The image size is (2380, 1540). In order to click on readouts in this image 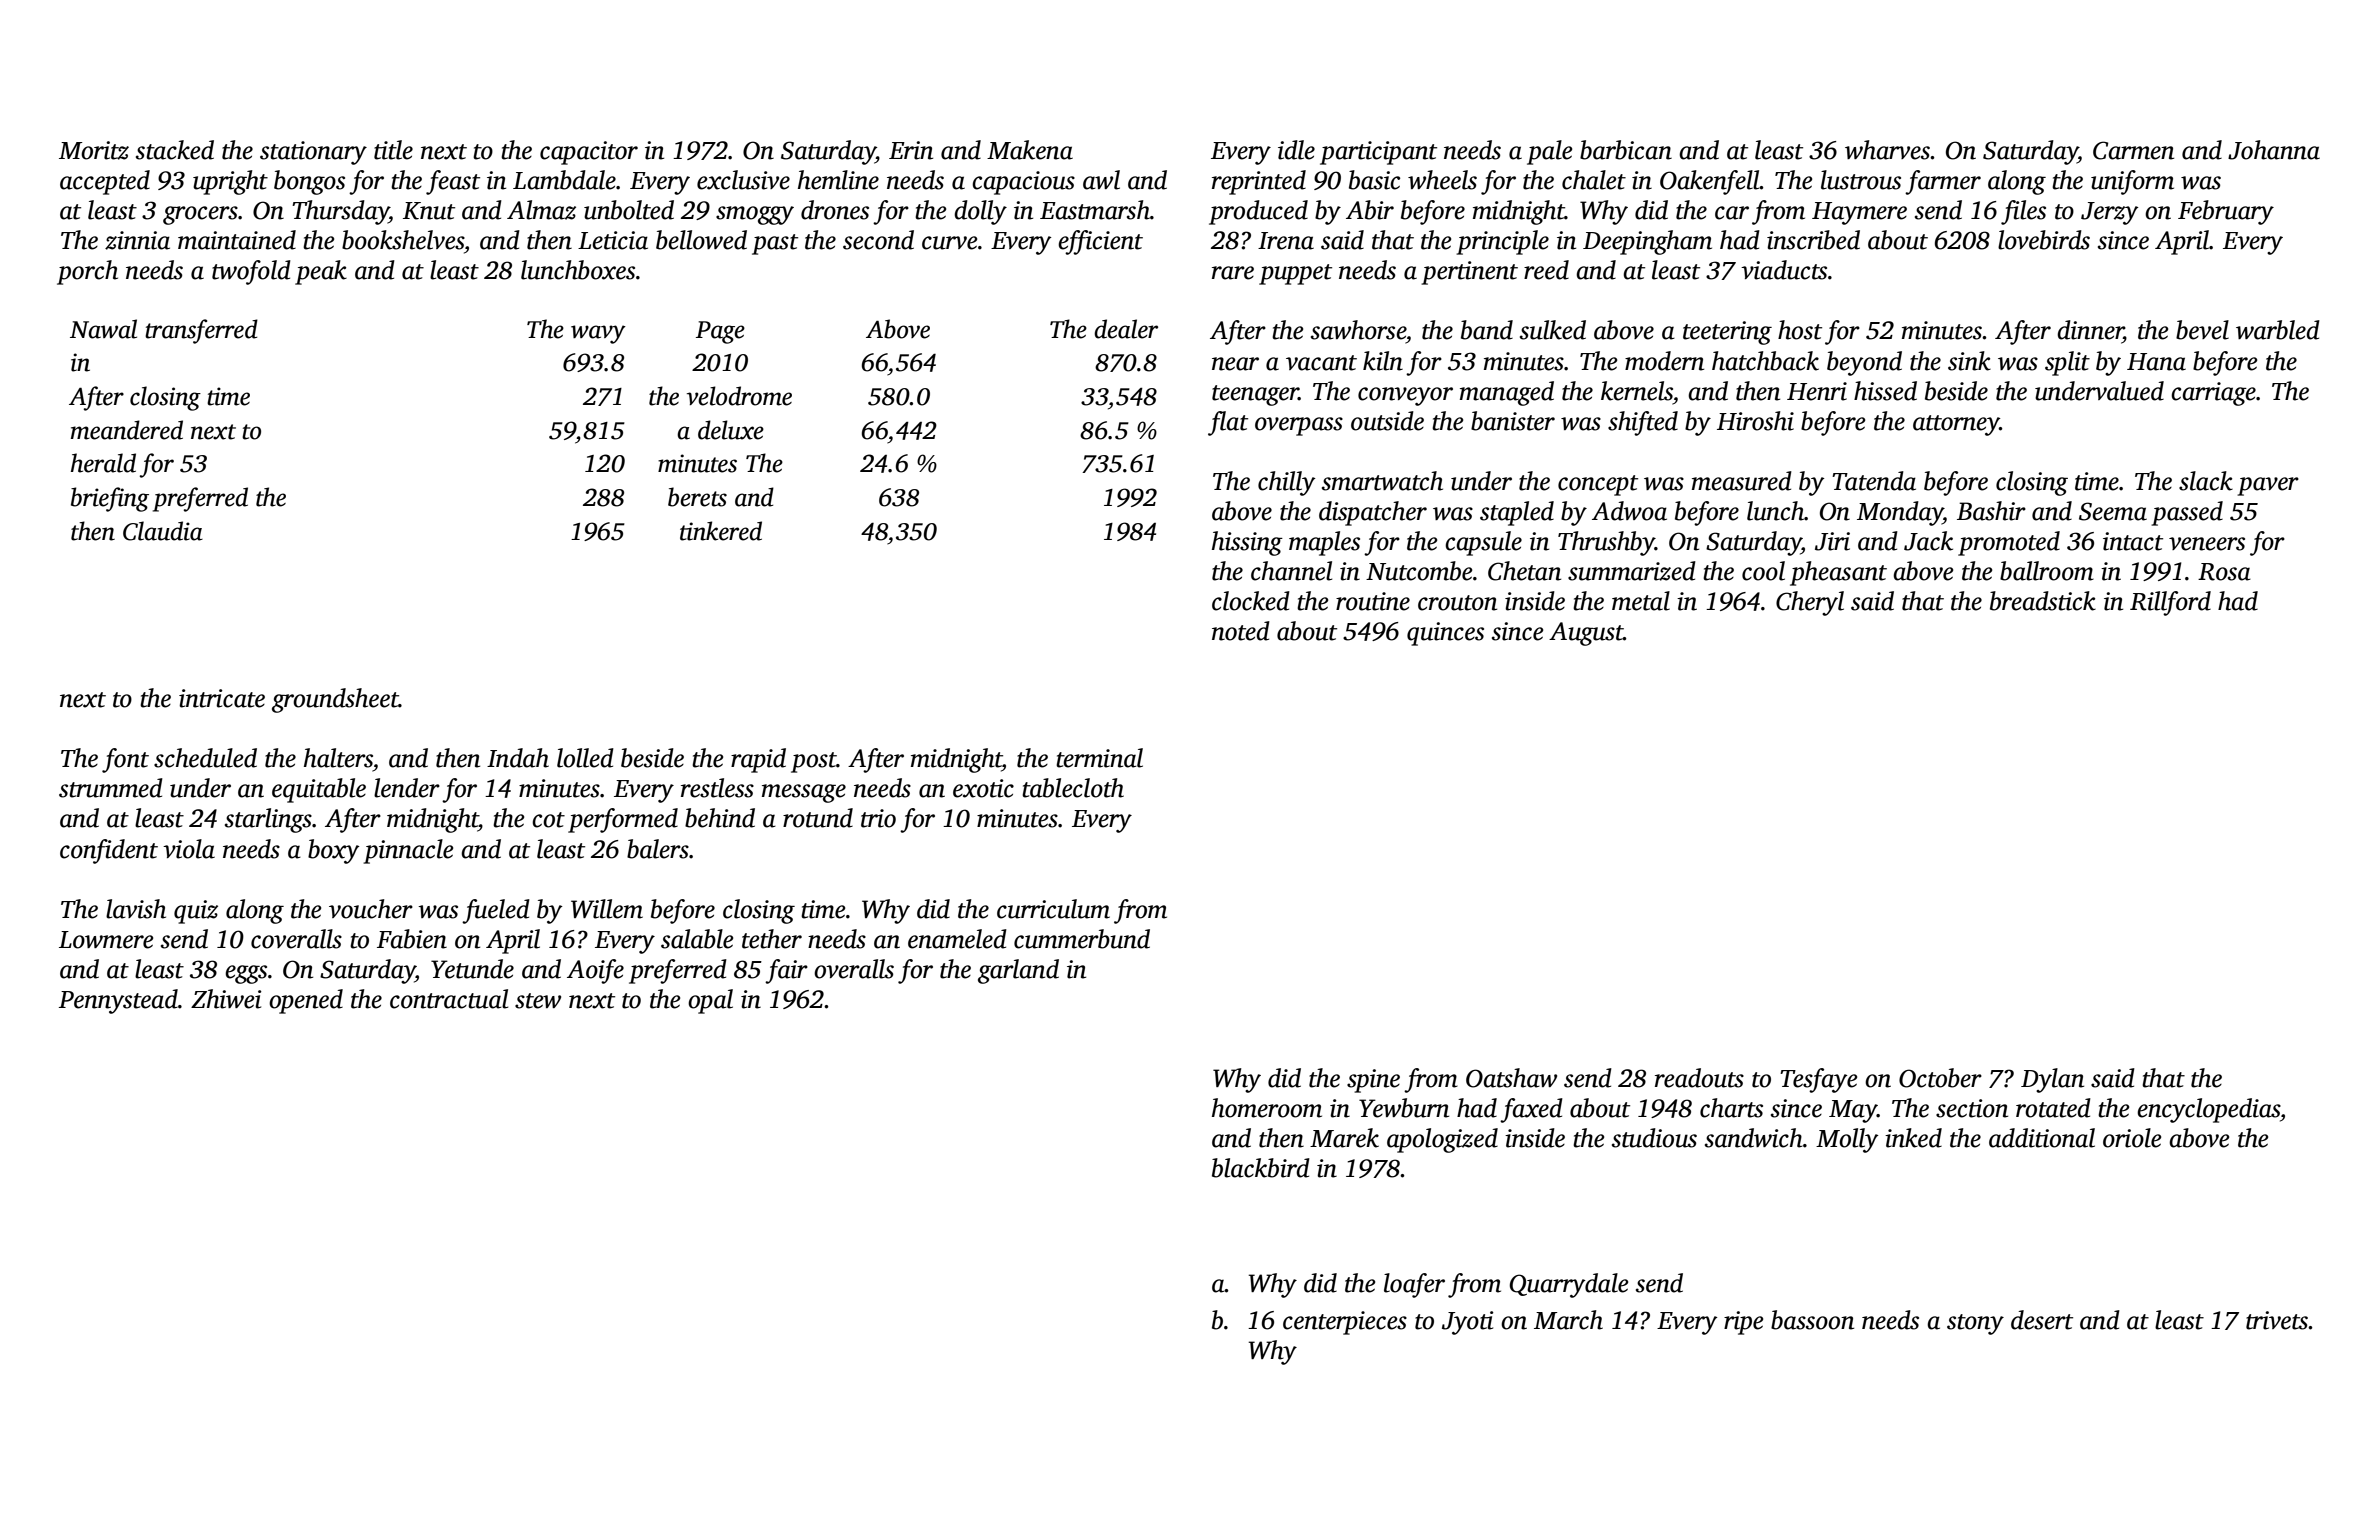, I will do `click(1699, 1078)`.
